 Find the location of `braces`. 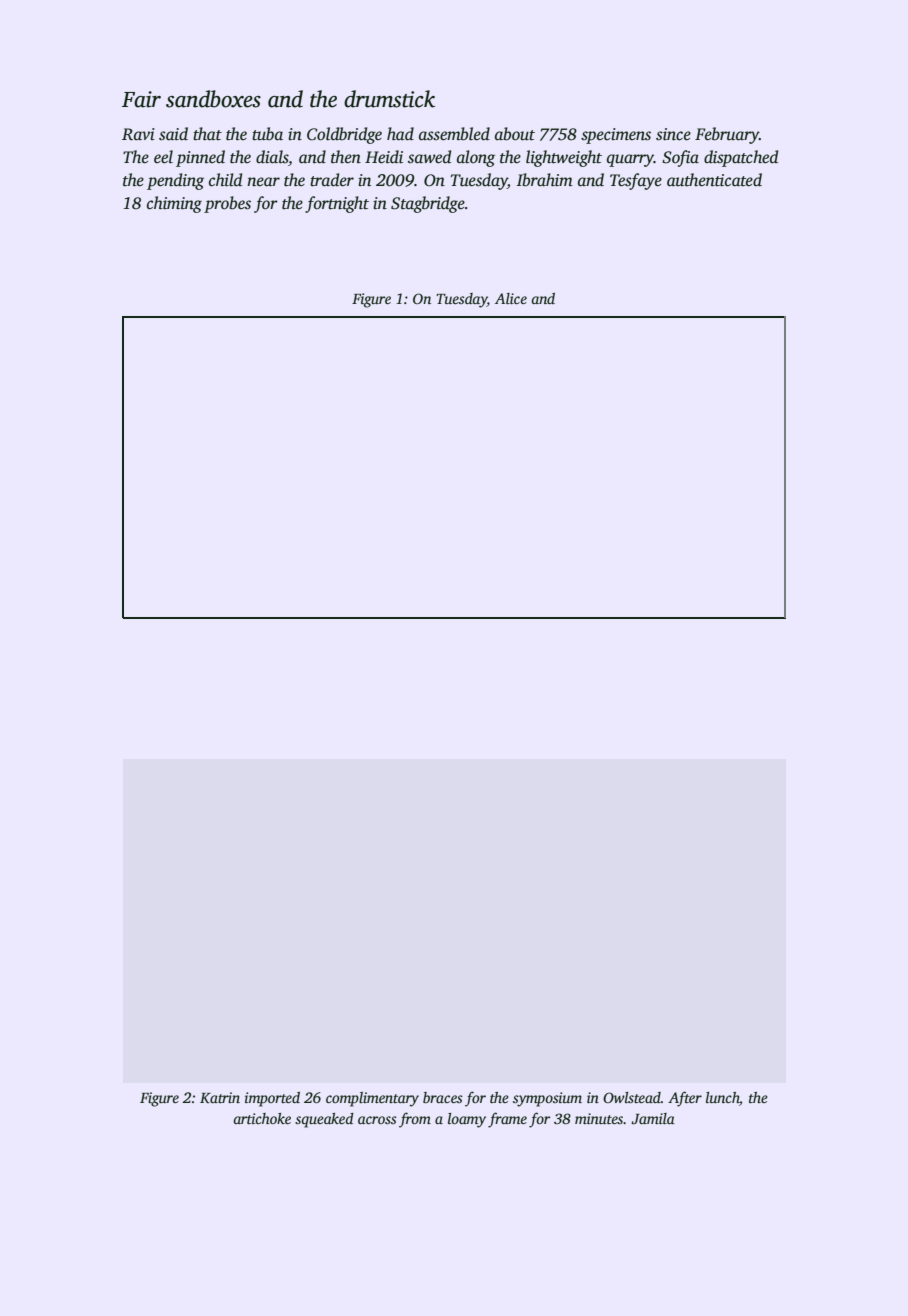

braces is located at coordinates (443, 1097).
